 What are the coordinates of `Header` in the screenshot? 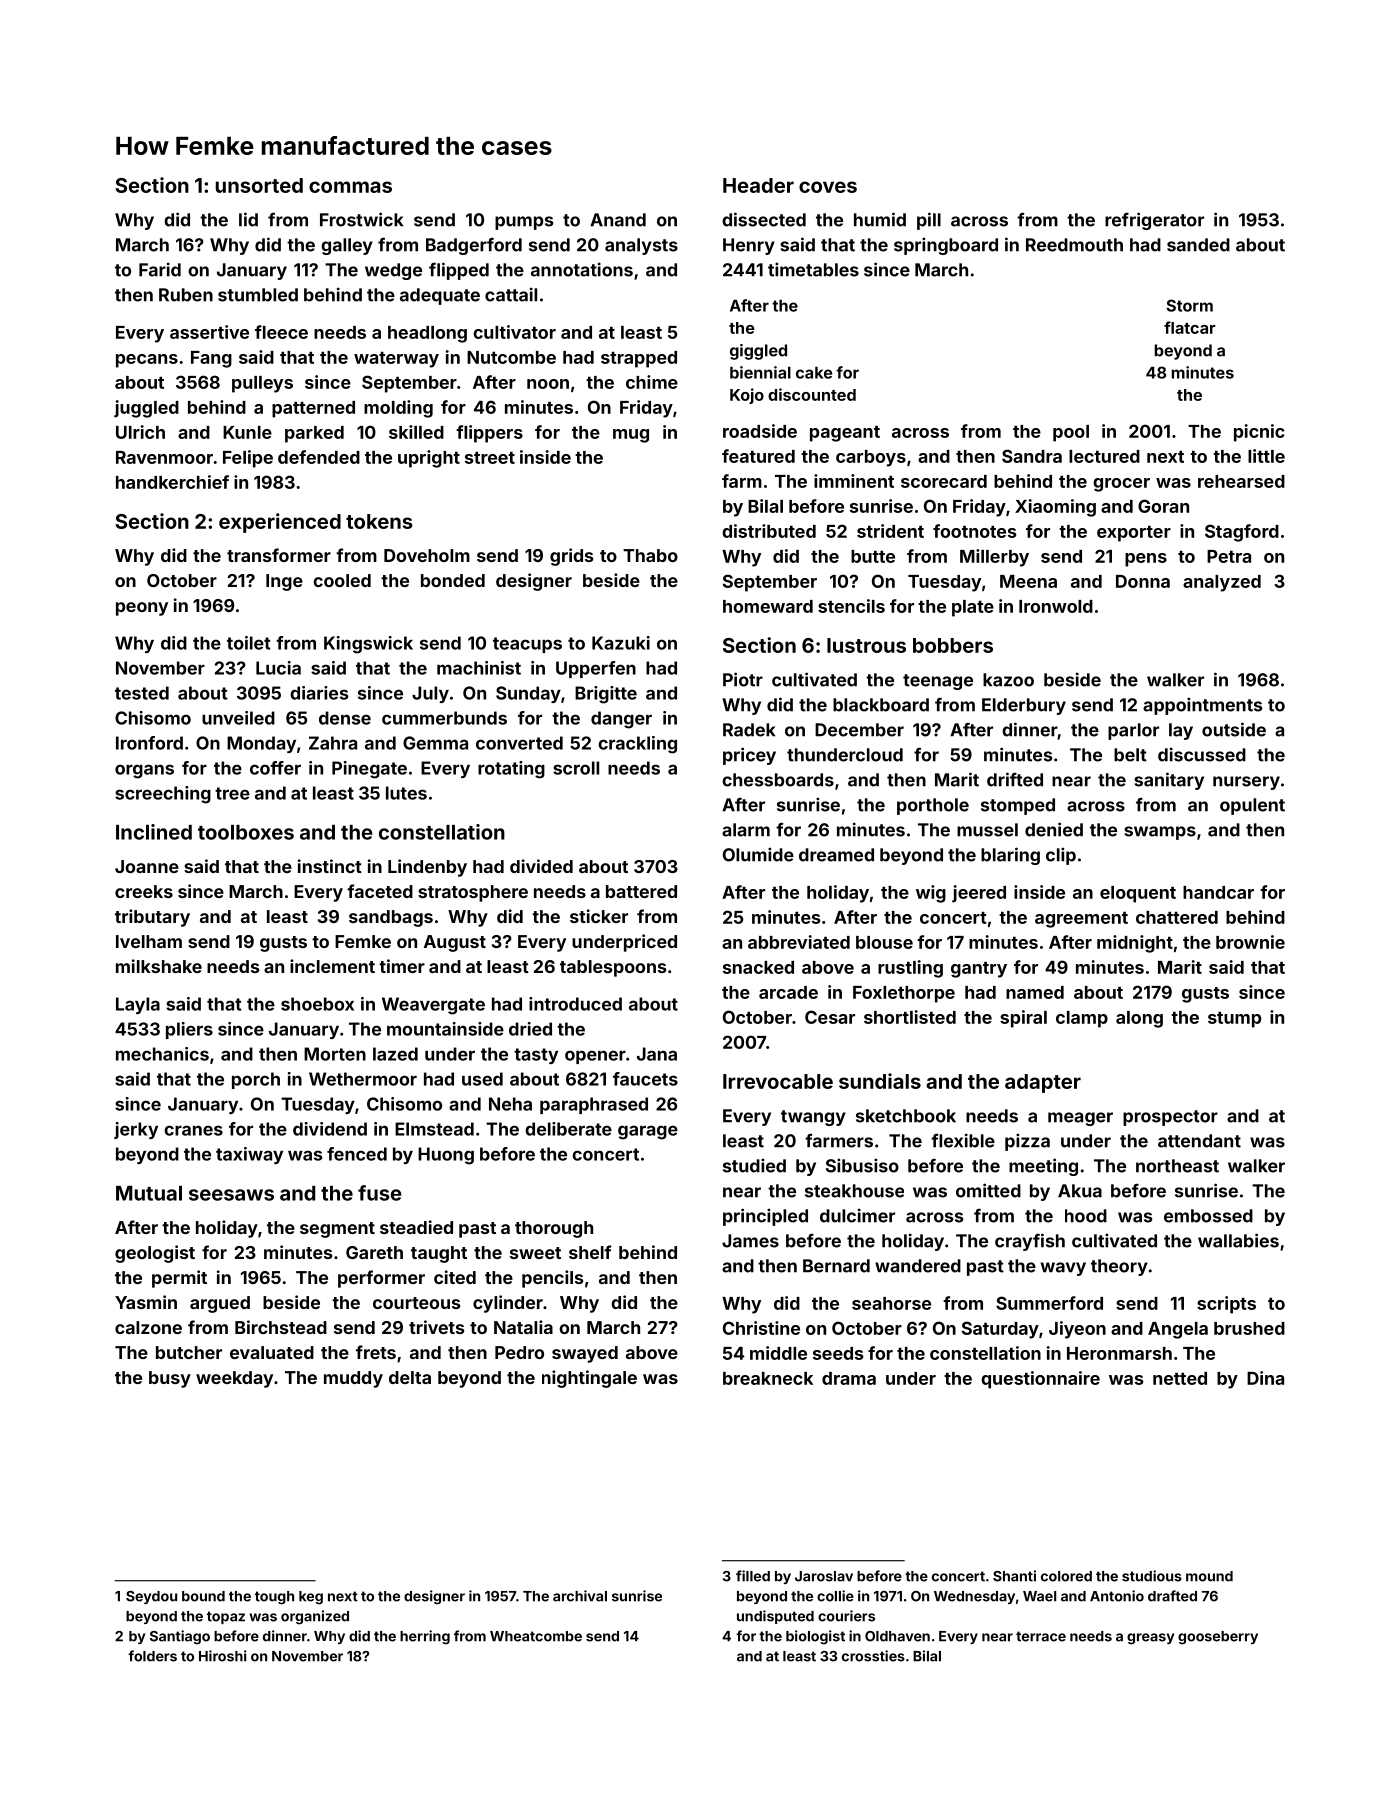 It's located at (758, 185).
